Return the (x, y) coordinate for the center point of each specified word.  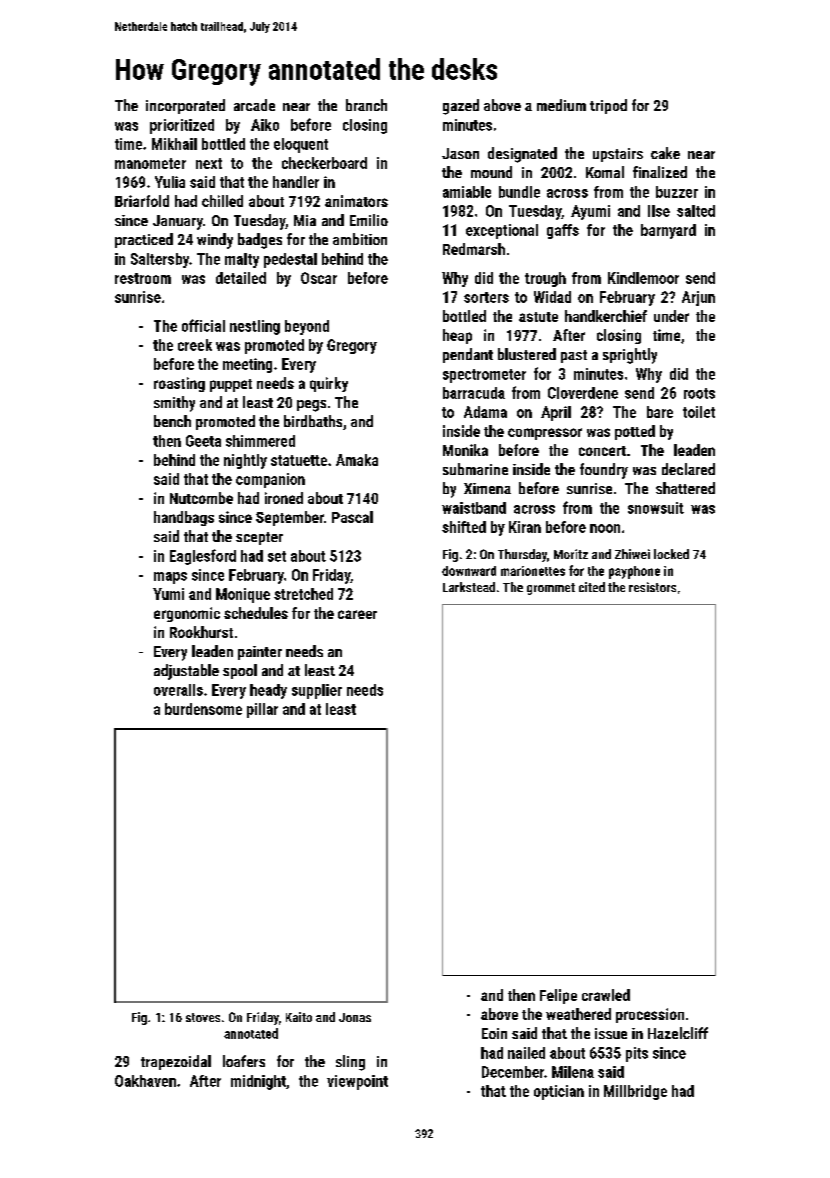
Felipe (558, 996)
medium (561, 105)
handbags (184, 518)
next (209, 163)
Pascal (352, 517)
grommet (551, 589)
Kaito (299, 1017)
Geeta (203, 441)
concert (602, 451)
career (357, 614)
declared (688, 469)
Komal (605, 172)
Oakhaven (145, 1081)
